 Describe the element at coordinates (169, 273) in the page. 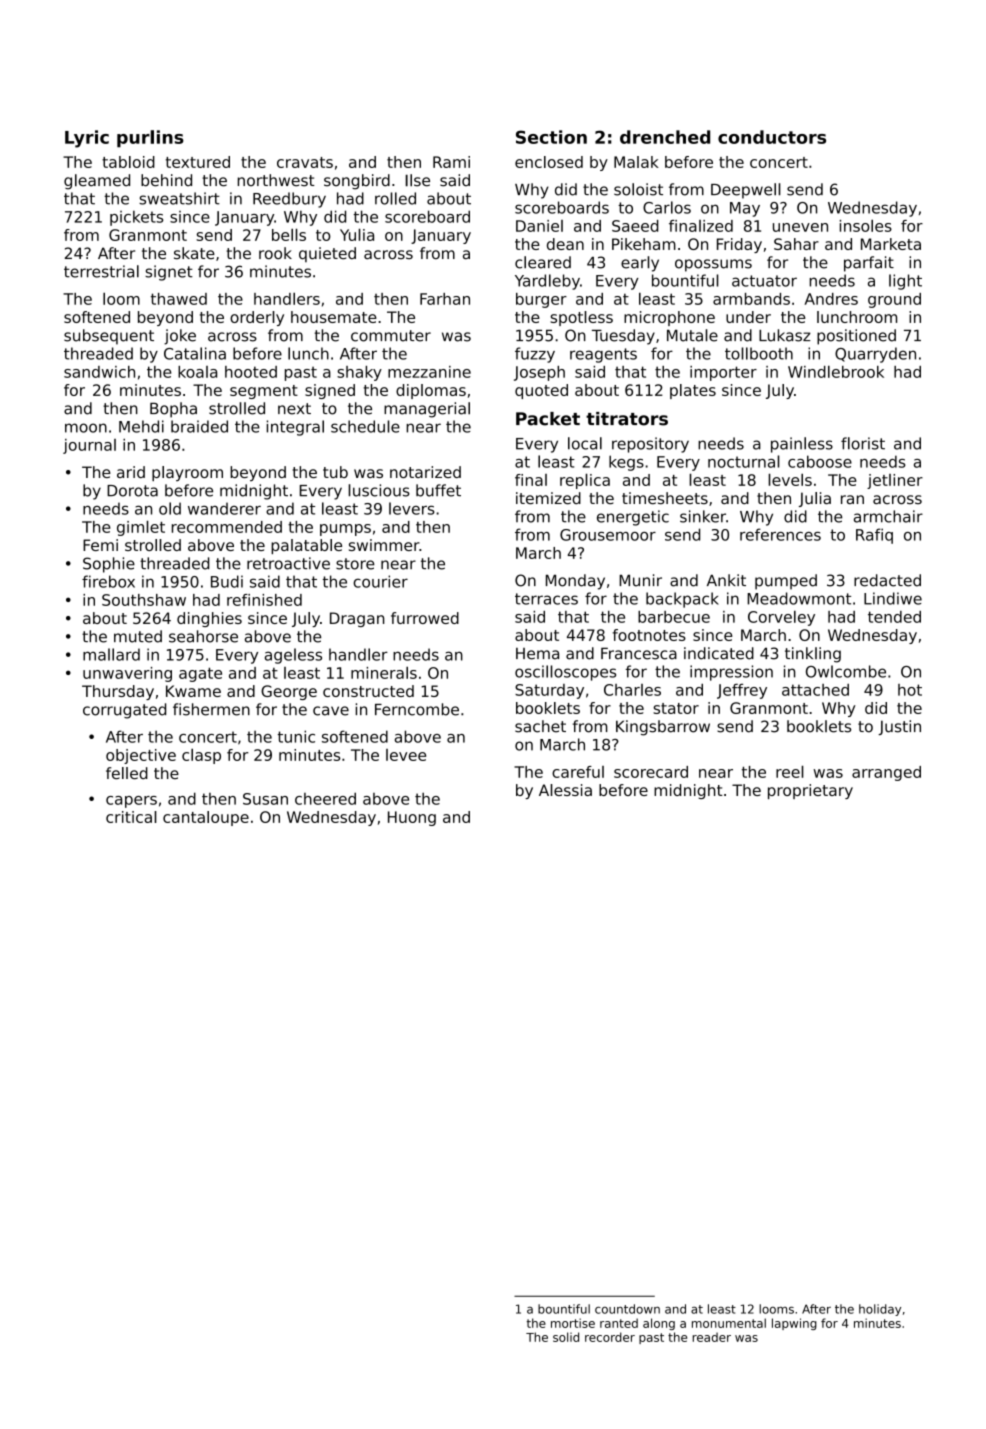

I see `signet` at that location.
